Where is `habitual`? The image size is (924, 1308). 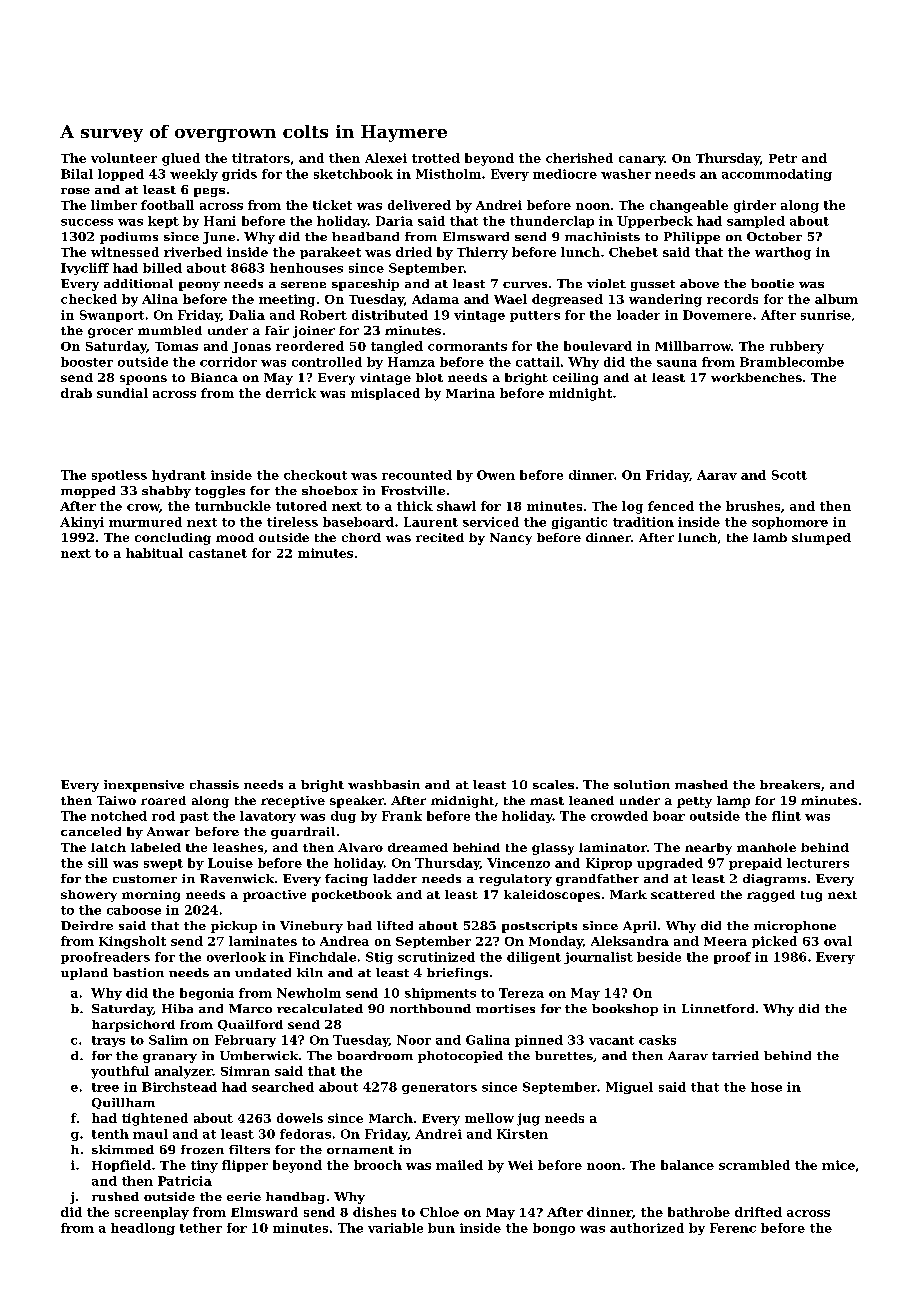
habitual is located at coordinates (154, 553).
